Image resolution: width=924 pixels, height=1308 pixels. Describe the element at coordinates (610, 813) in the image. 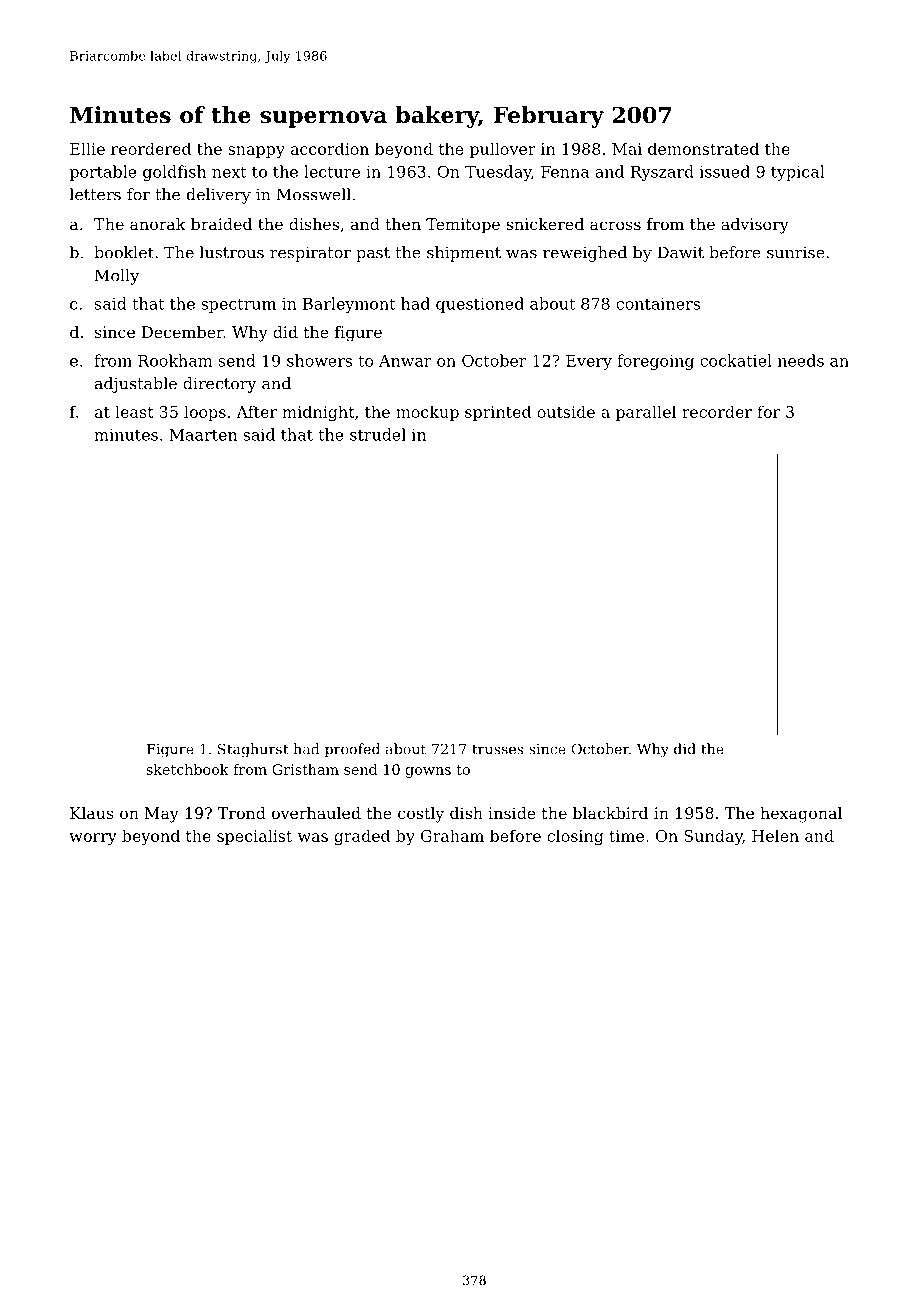

I see `blackbird` at that location.
